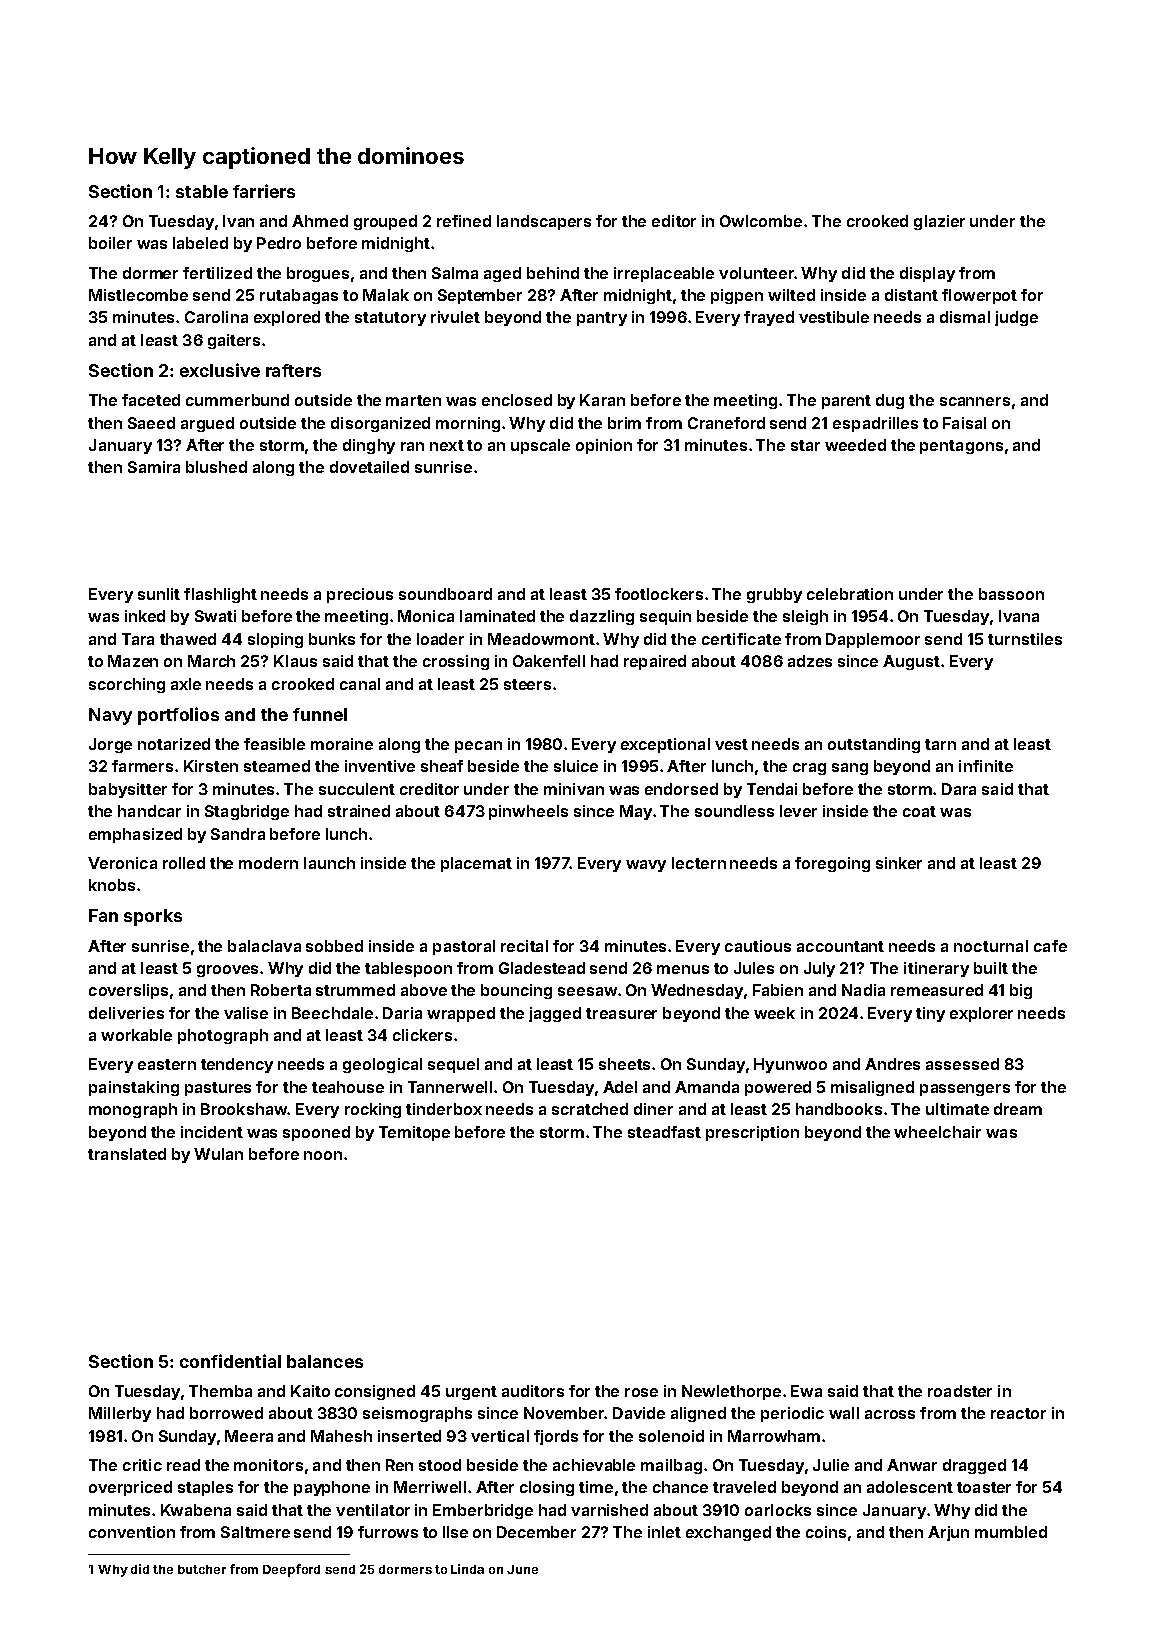 The width and height of the document is (1156, 1635). What do you see at coordinates (464, 221) in the document?
I see `refined` at bounding box center [464, 221].
